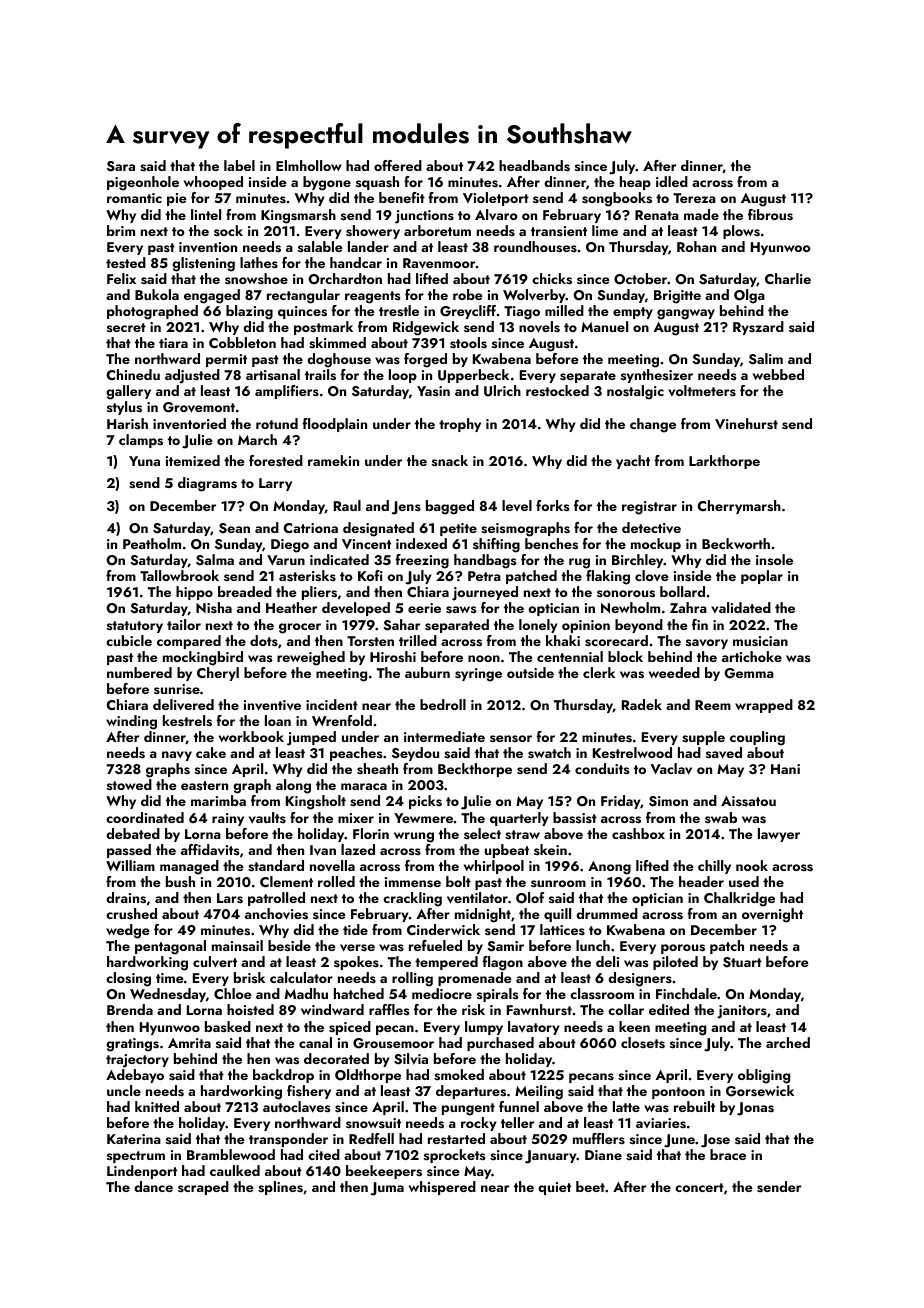 Image resolution: width=924 pixels, height=1308 pixels. What do you see at coordinates (699, 1187) in the page?
I see `concert` at bounding box center [699, 1187].
